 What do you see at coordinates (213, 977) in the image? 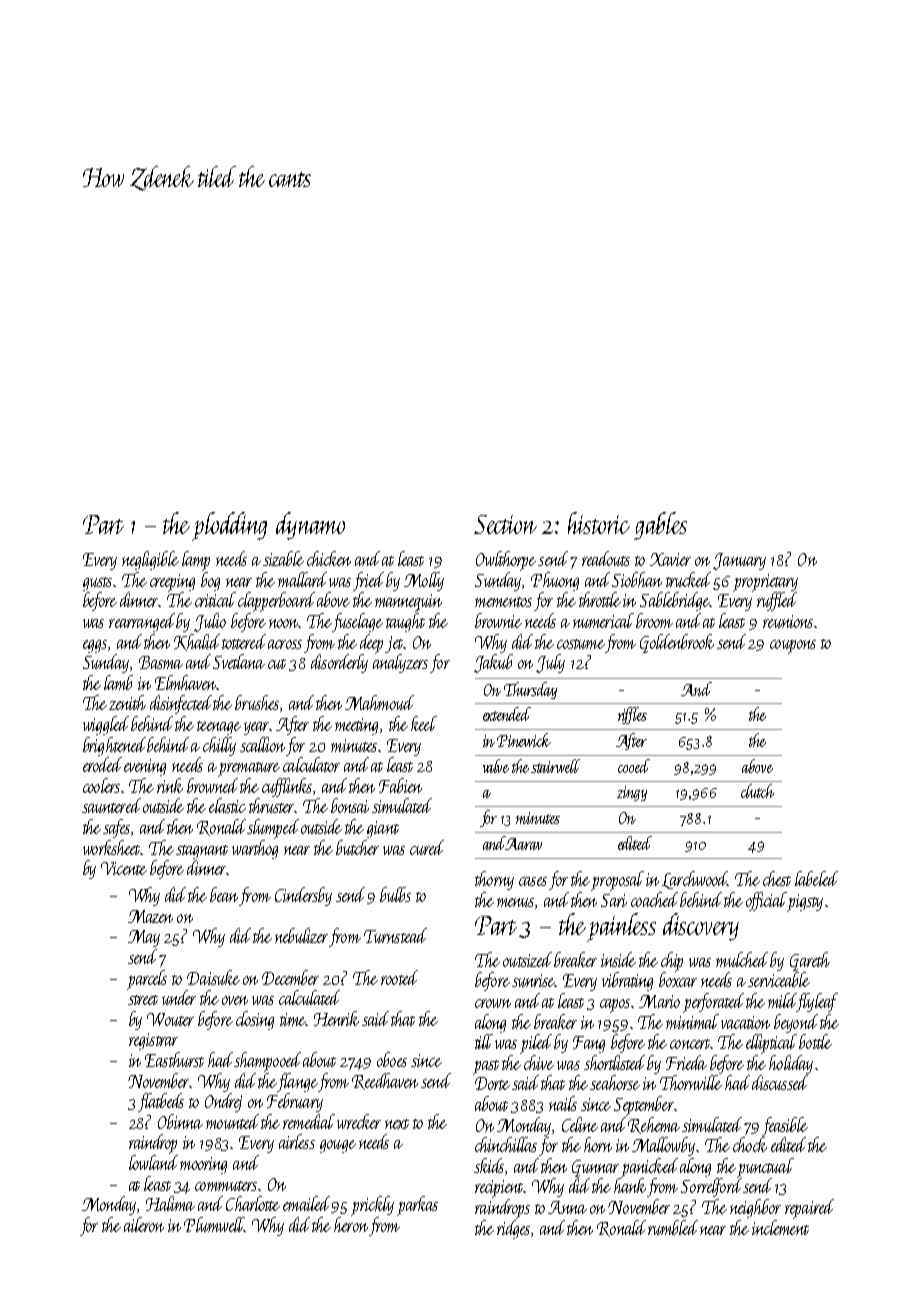
I see `Daisuke` at bounding box center [213, 977].
